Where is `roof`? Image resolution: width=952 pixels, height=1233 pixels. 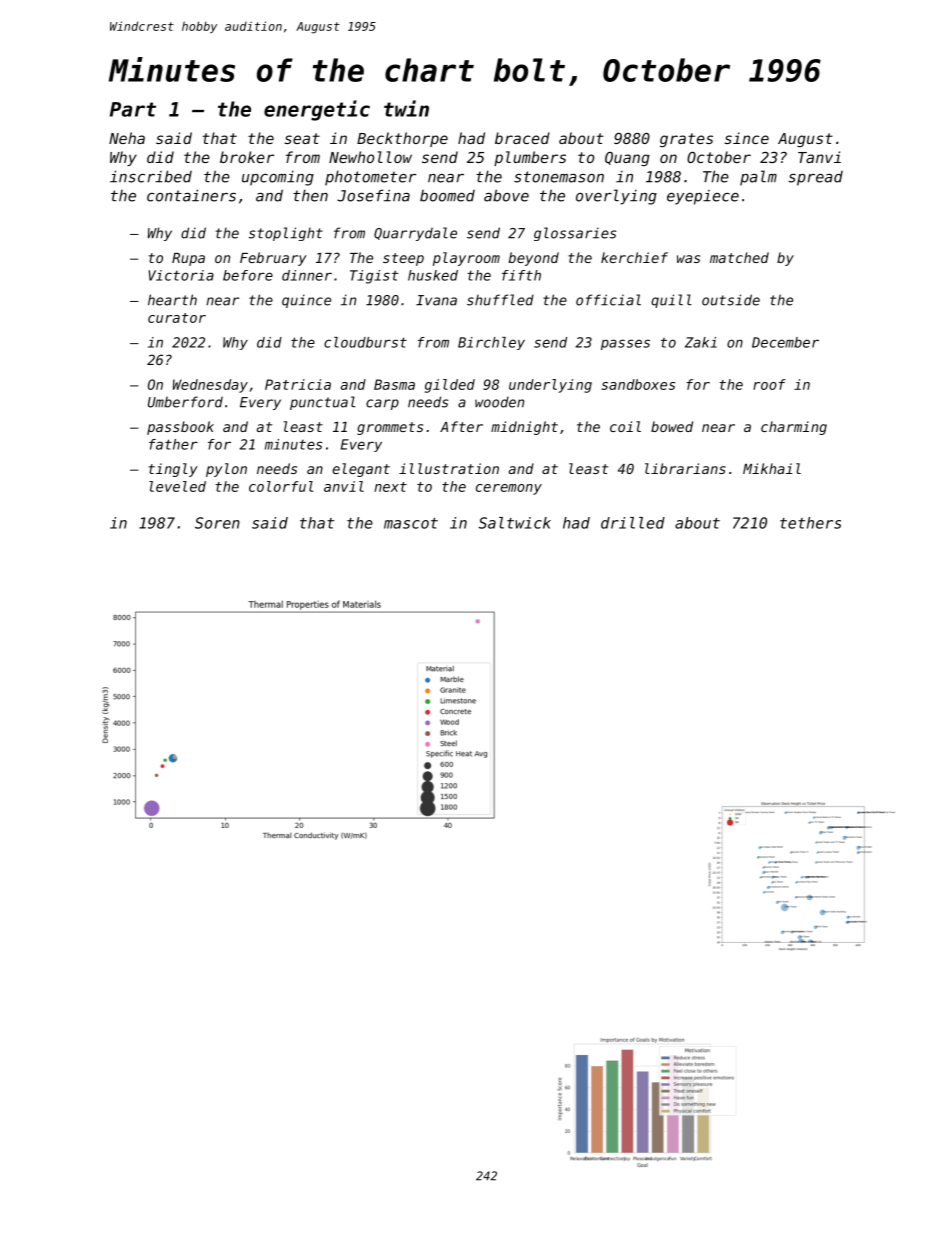 roof is located at coordinates (769, 384).
